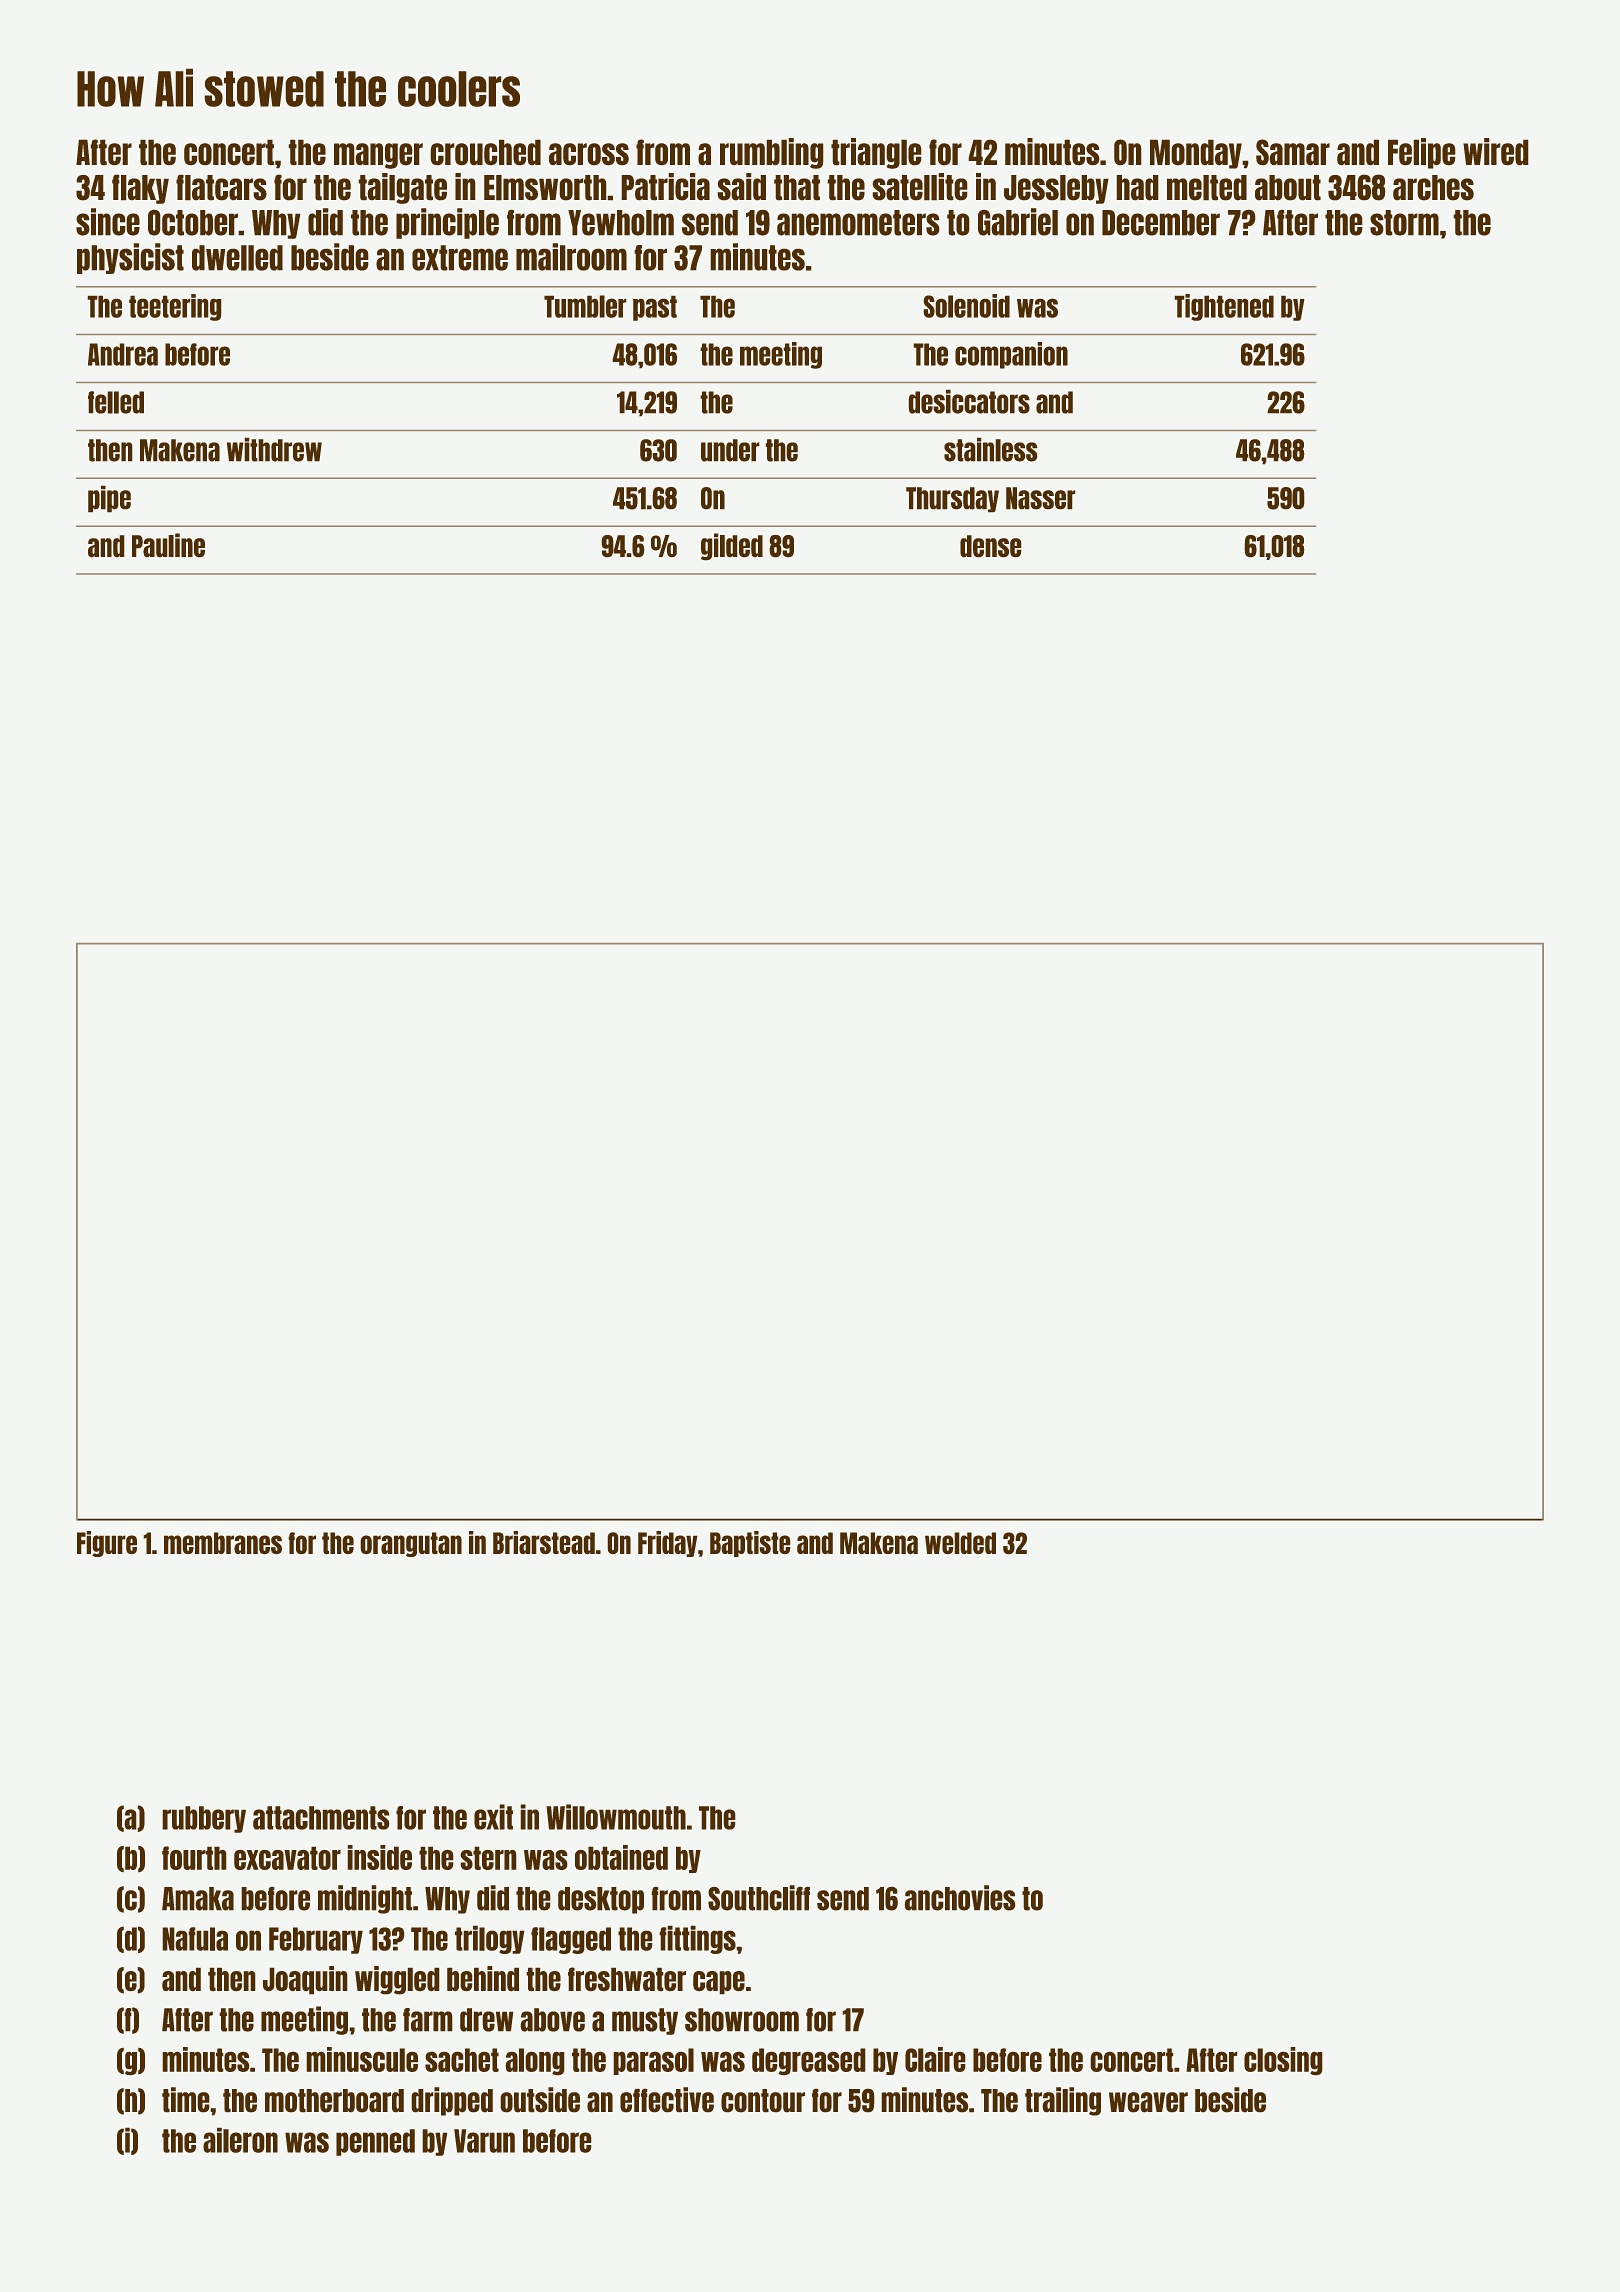 The width and height of the screenshot is (1620, 2292). Describe the element at coordinates (1224, 307) in the screenshot. I see `Tightened` at that location.
